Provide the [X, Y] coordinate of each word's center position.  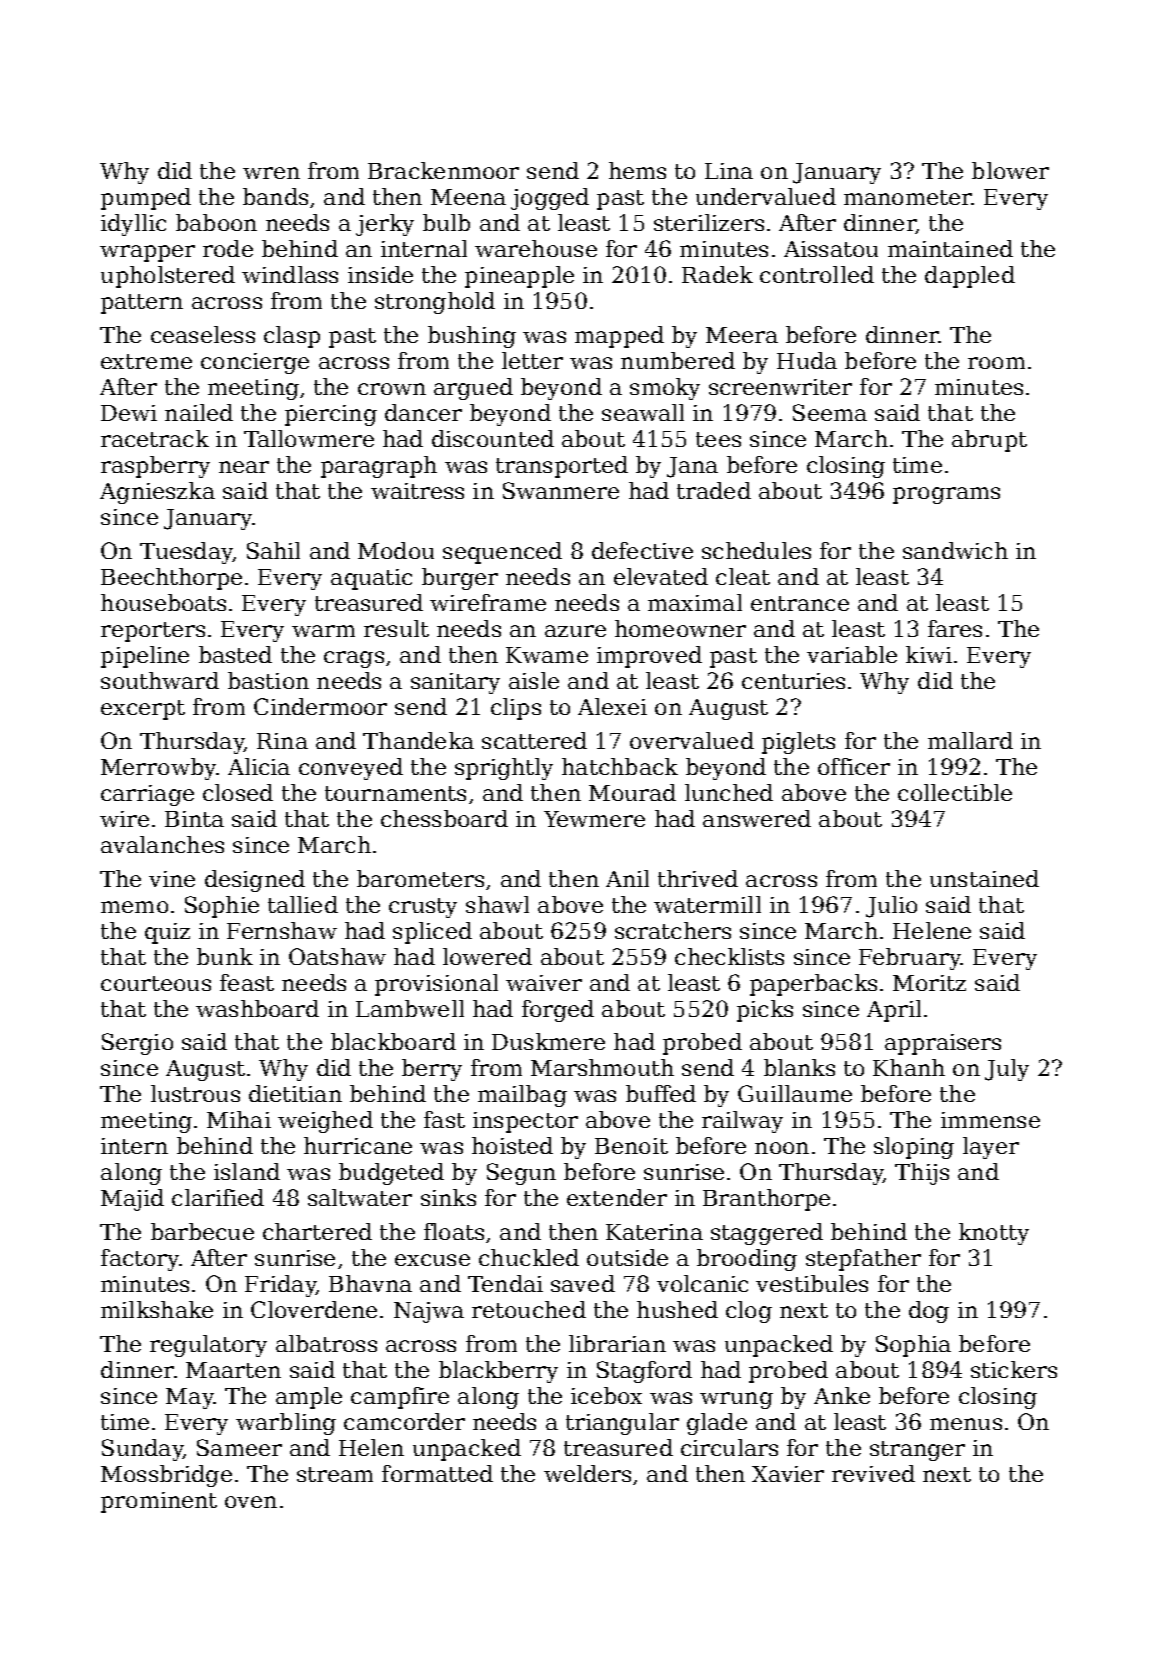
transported [562, 467]
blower [1010, 170]
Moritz [929, 983]
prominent [159, 1502]
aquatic [371, 579]
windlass [290, 274]
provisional [436, 985]
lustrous [195, 1093]
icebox [606, 1395]
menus [966, 1424]
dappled [970, 277]
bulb [446, 222]
